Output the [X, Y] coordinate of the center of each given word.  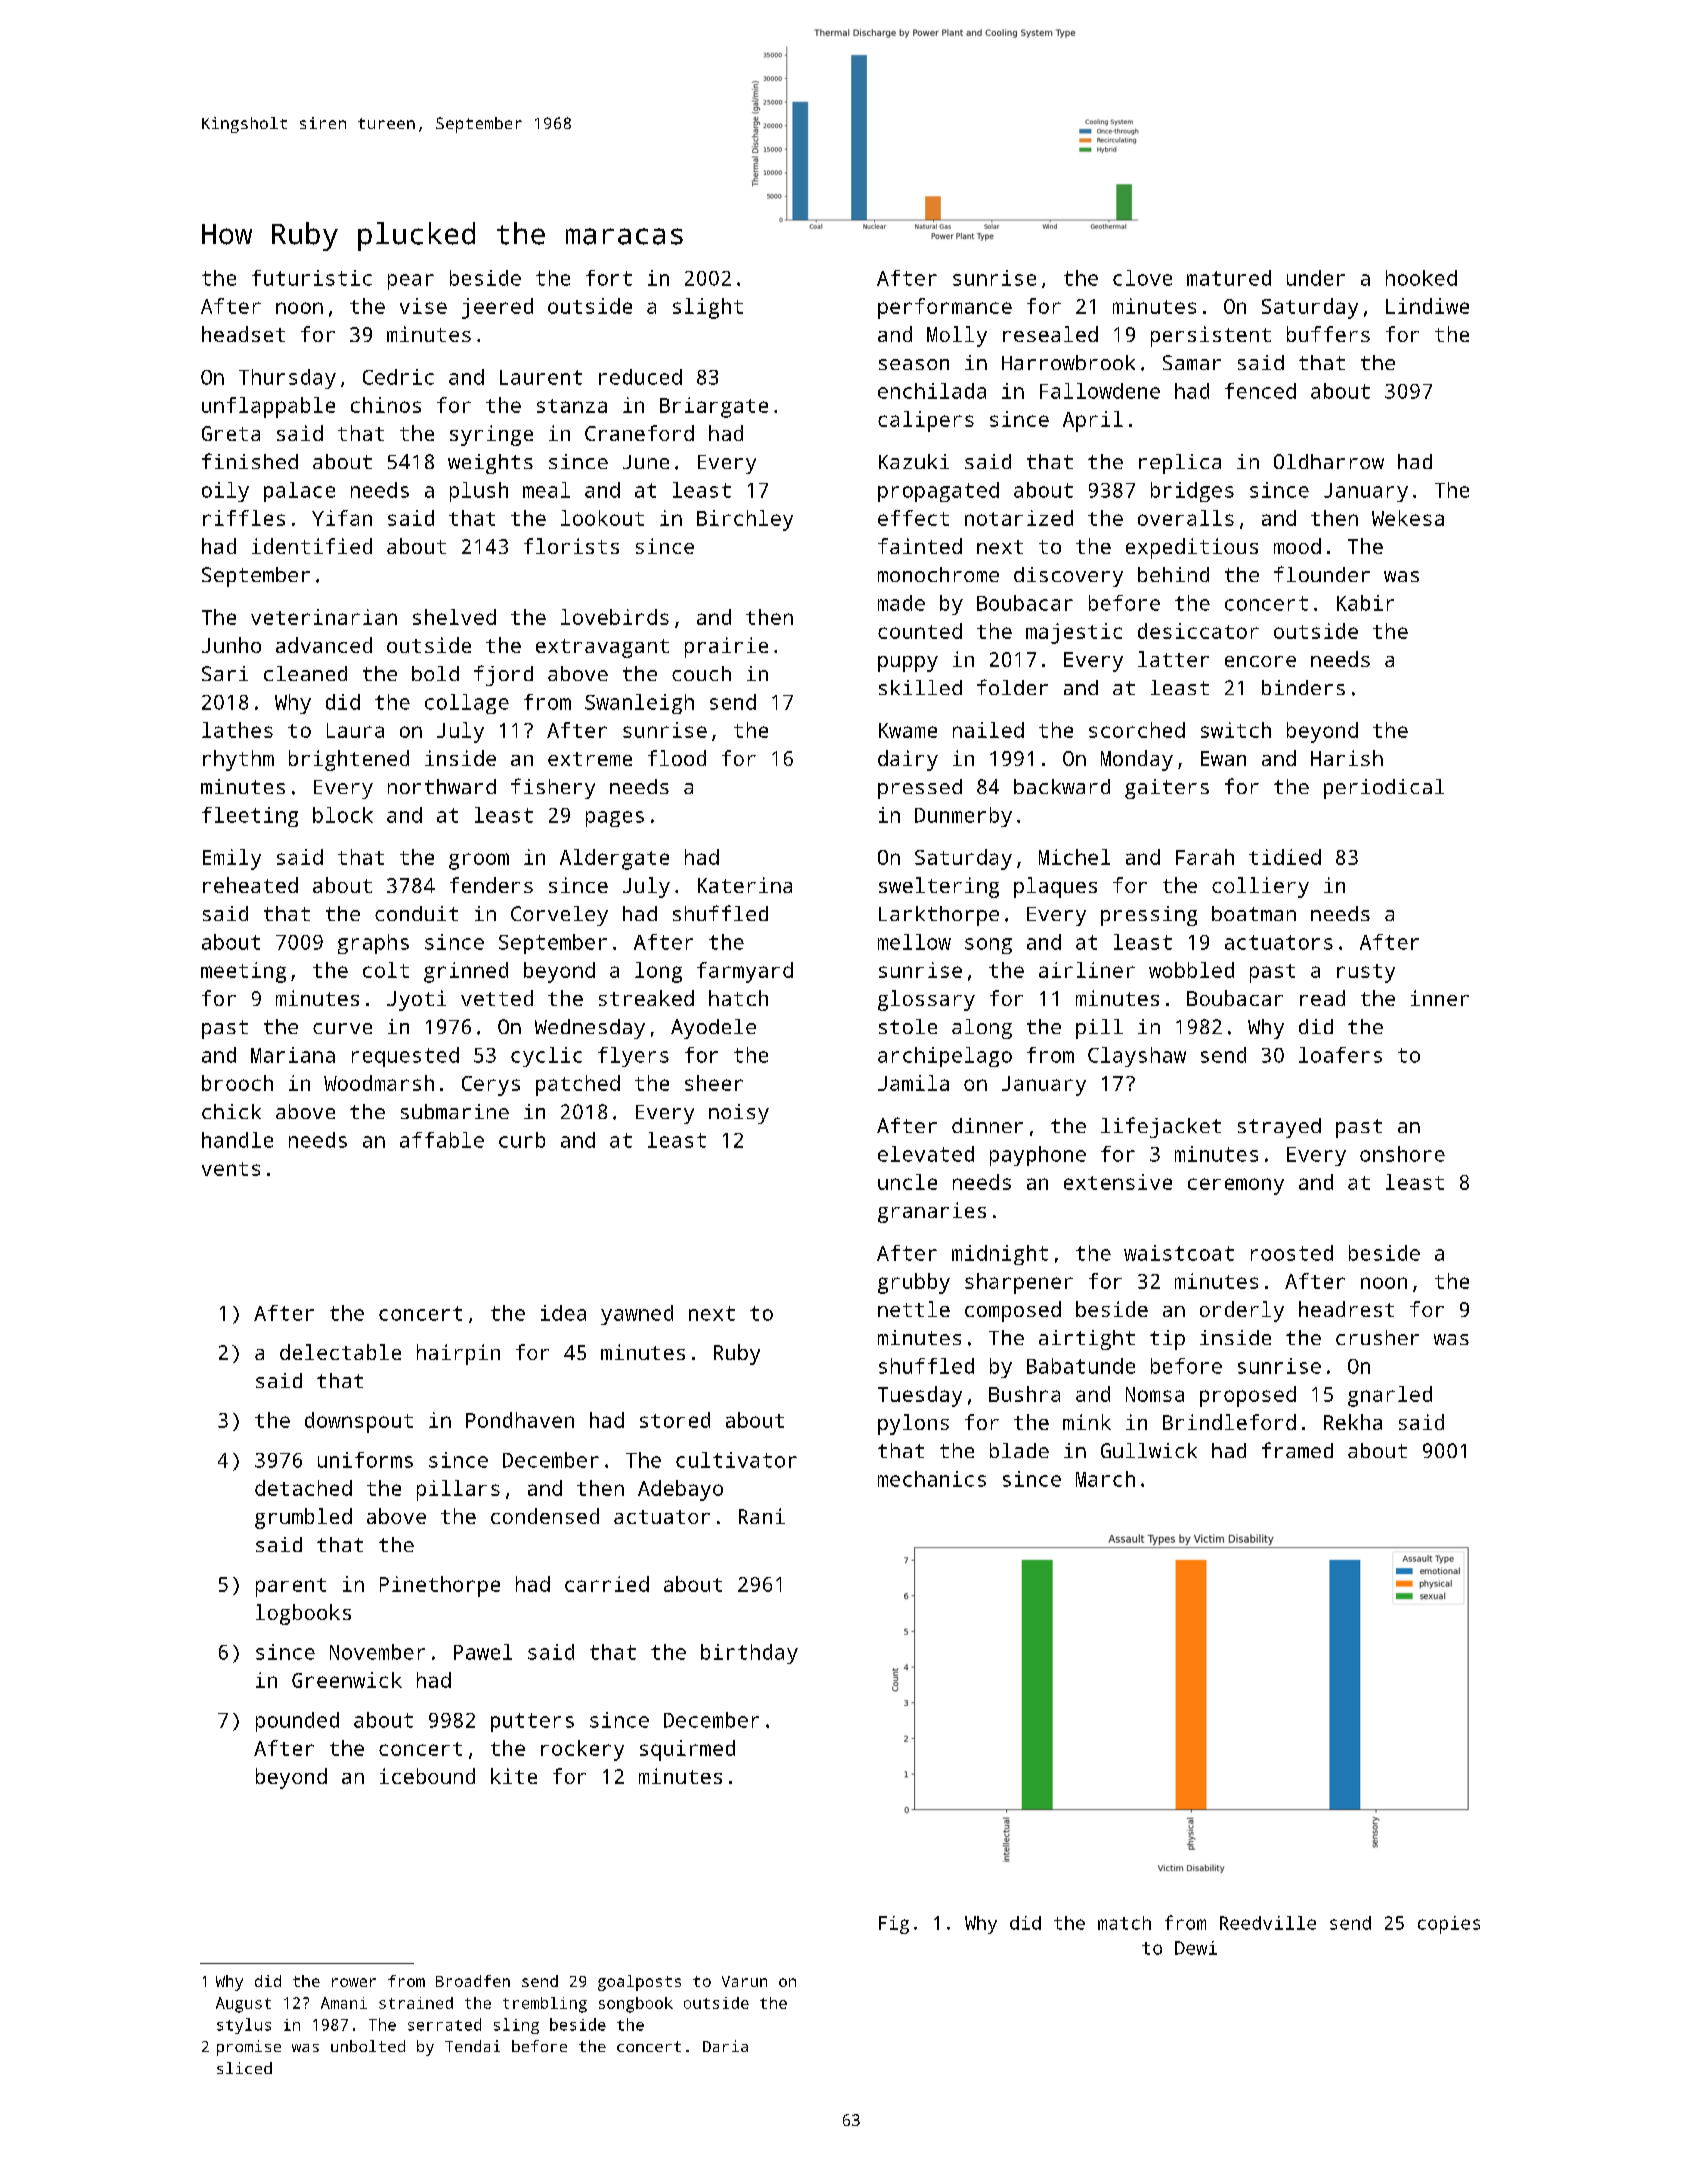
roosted [1292, 1253]
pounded [297, 1722]
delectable [340, 1352]
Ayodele [713, 1029]
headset [243, 334]
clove [1142, 278]
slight [708, 308]
